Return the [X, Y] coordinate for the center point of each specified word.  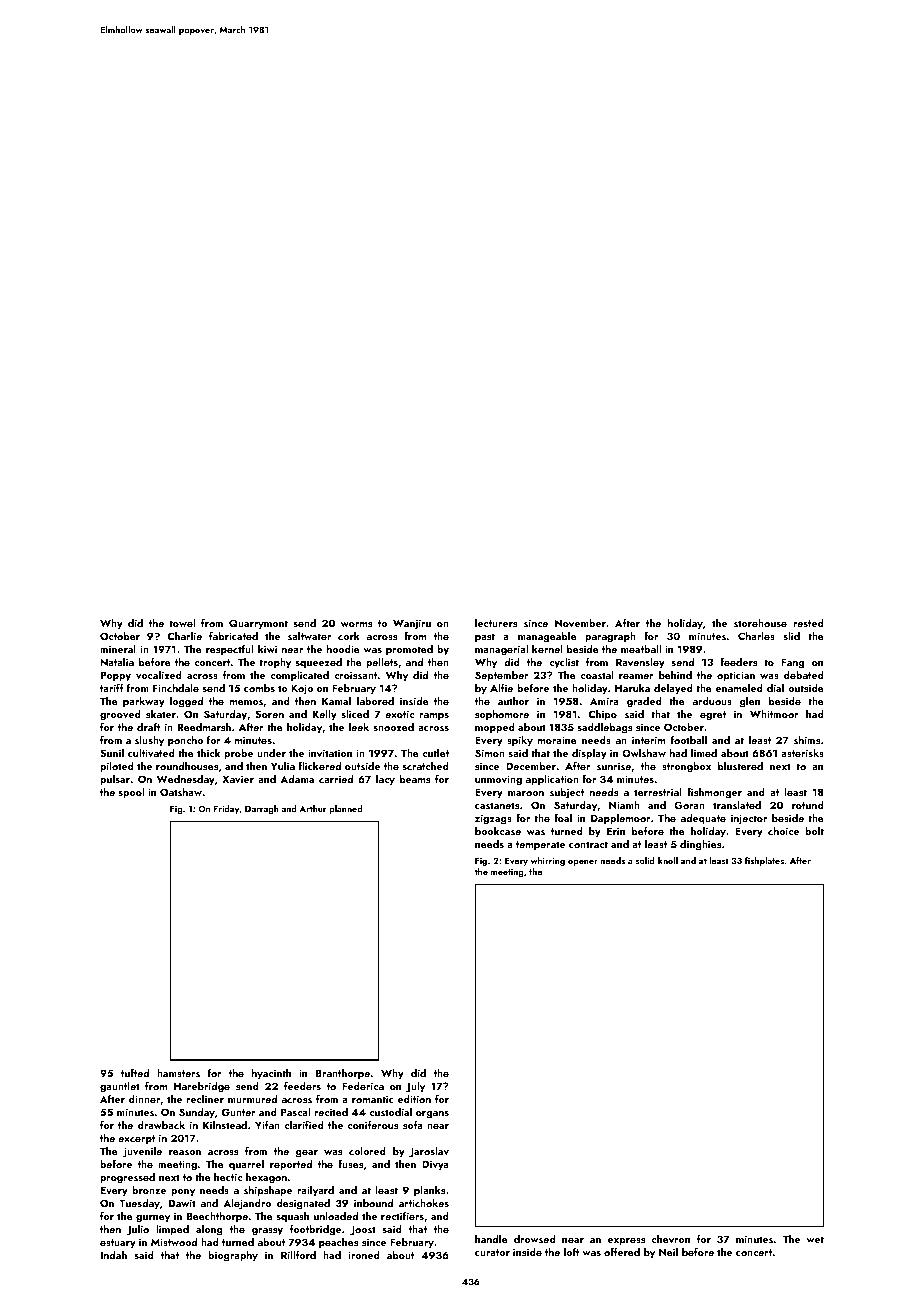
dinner [144, 1099]
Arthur [312, 808]
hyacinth [271, 1074]
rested [808, 623]
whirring [548, 861]
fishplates [764, 861]
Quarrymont [258, 624]
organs [432, 1115]
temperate [540, 846]
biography [233, 1256]
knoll [668, 860]
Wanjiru [412, 624]
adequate [703, 819]
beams [415, 779]
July [415, 1087]
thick [208, 753]
